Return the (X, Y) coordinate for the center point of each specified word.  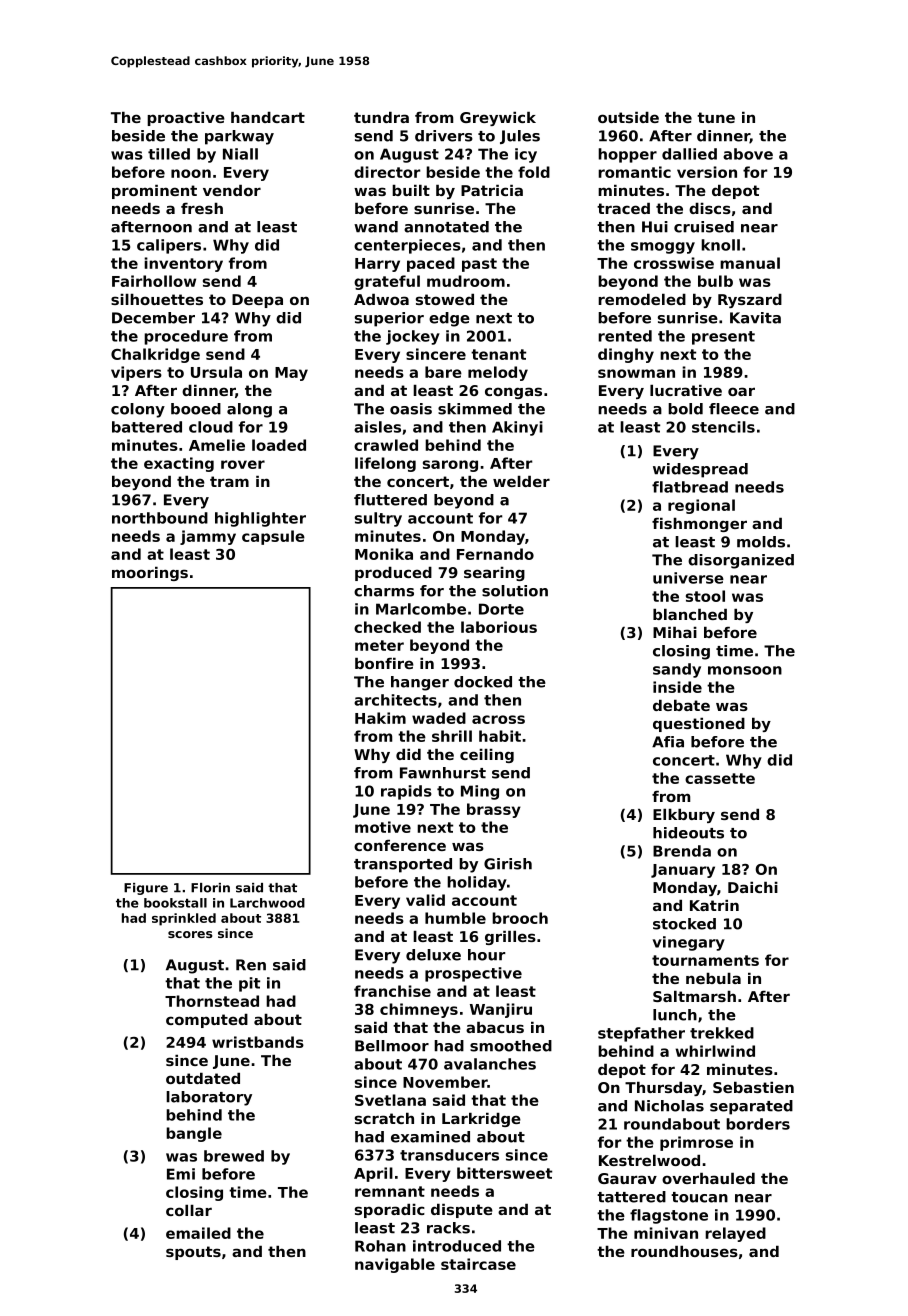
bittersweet (504, 1173)
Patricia (492, 190)
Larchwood (267, 903)
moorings (150, 574)
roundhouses (684, 1251)
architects (395, 700)
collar (189, 1210)
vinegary (689, 943)
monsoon (745, 670)
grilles (510, 938)
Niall (240, 154)
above (748, 154)
